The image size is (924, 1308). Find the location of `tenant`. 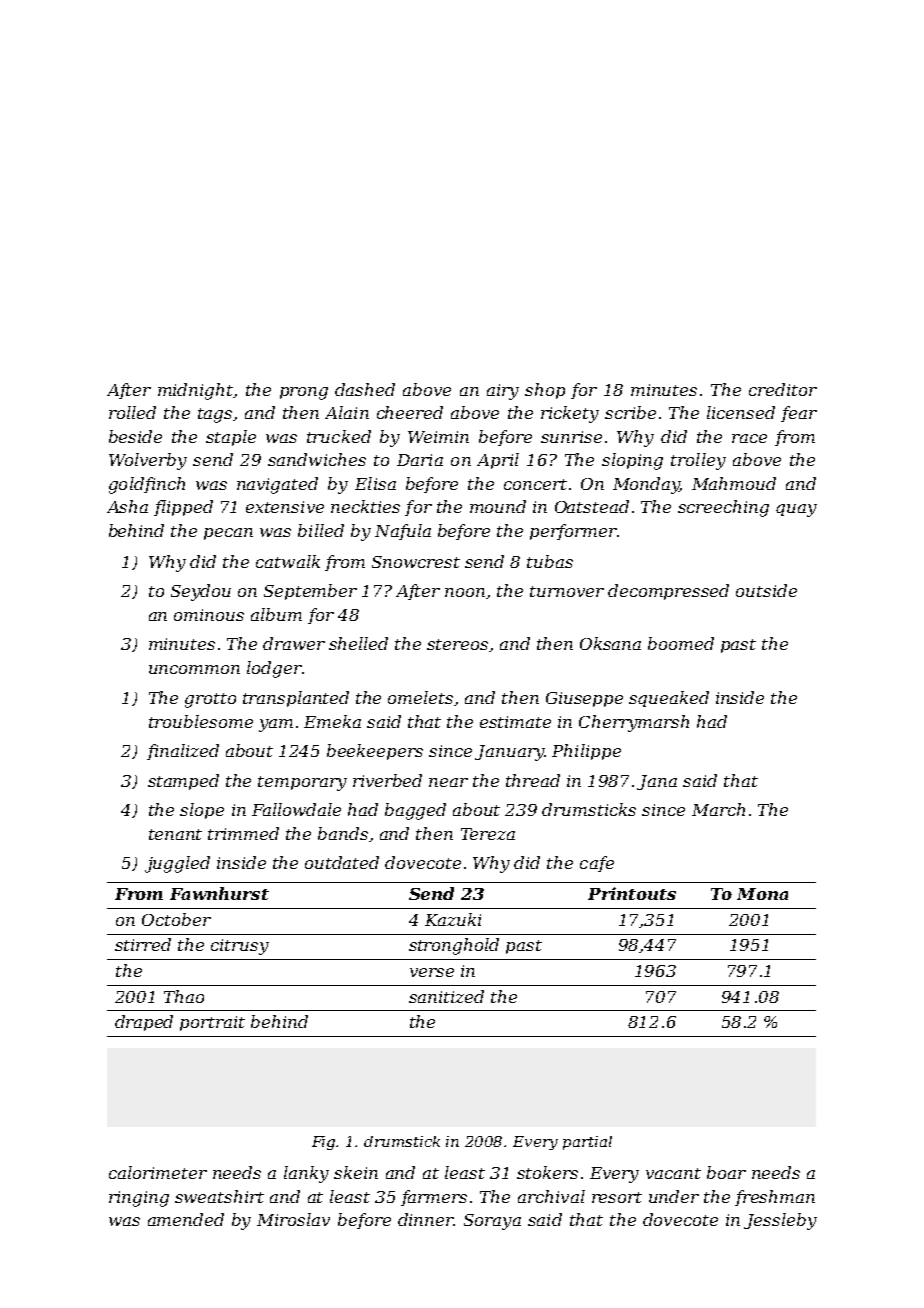

tenant is located at coordinates (175, 834).
